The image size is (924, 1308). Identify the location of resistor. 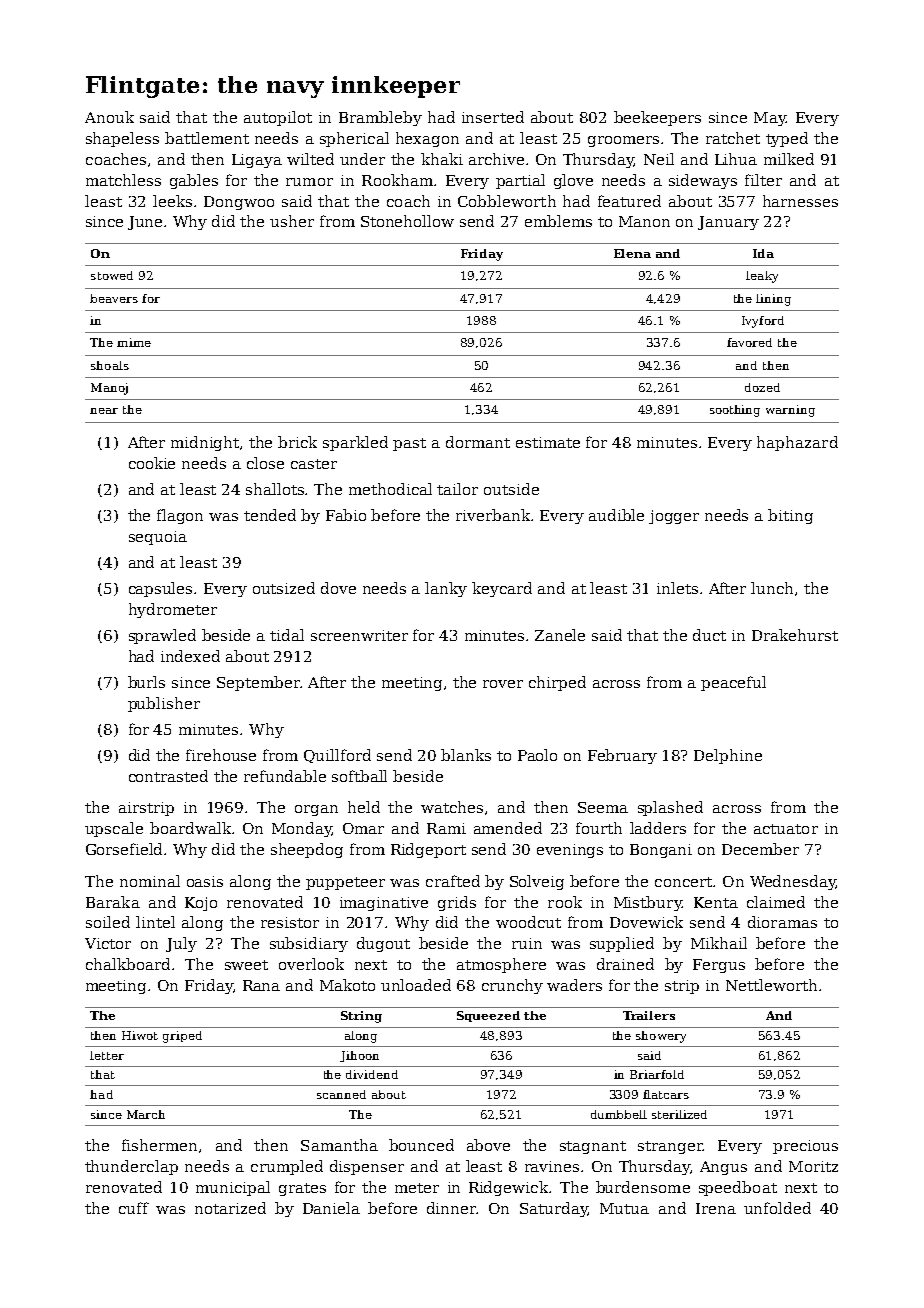
(290, 922).
